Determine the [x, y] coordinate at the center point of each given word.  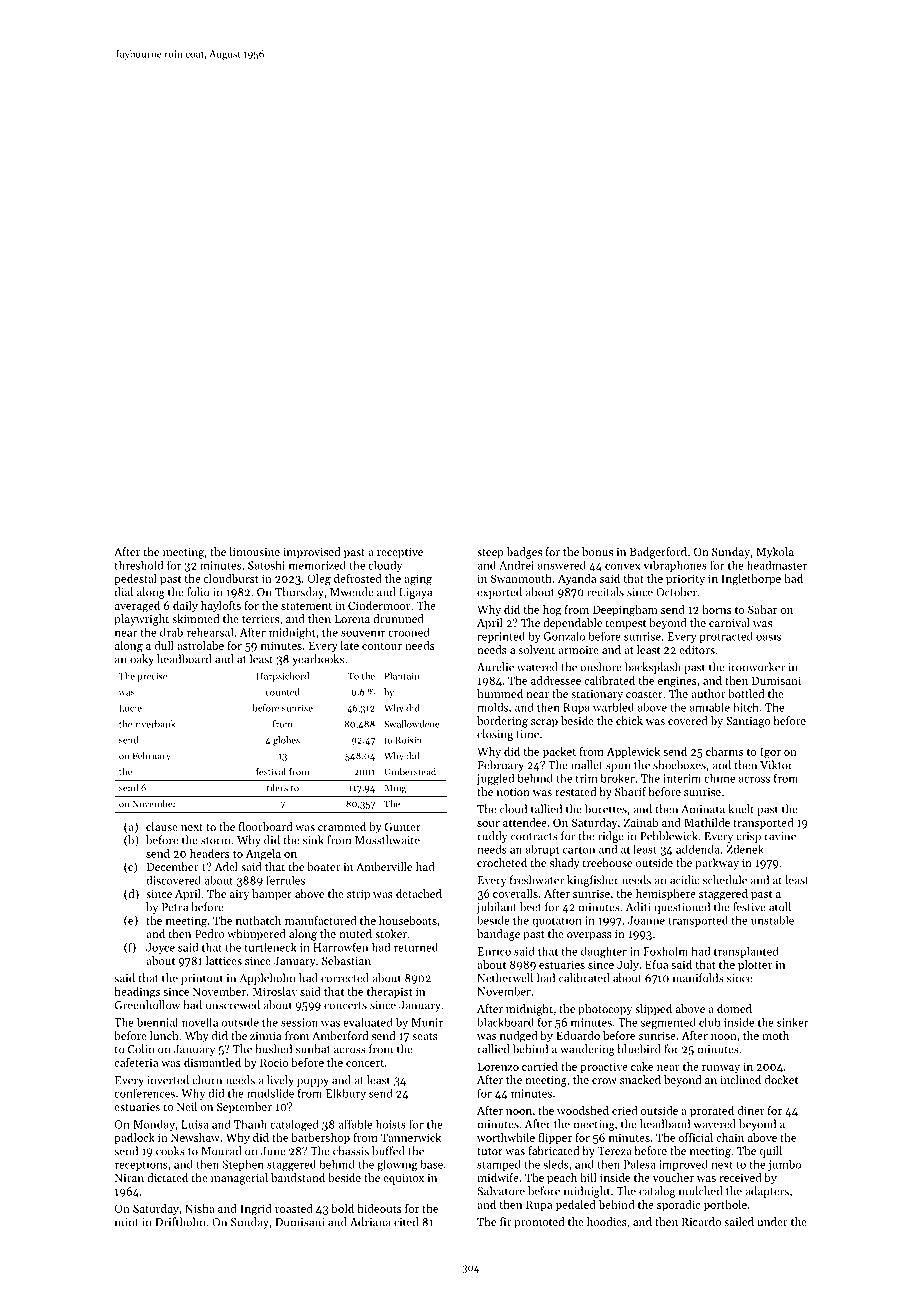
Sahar [762, 609]
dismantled [212, 1062]
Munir [427, 1022]
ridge [611, 837]
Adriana [370, 1222]
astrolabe [200, 645]
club [709, 1022]
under [772, 1221]
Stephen [243, 1165]
